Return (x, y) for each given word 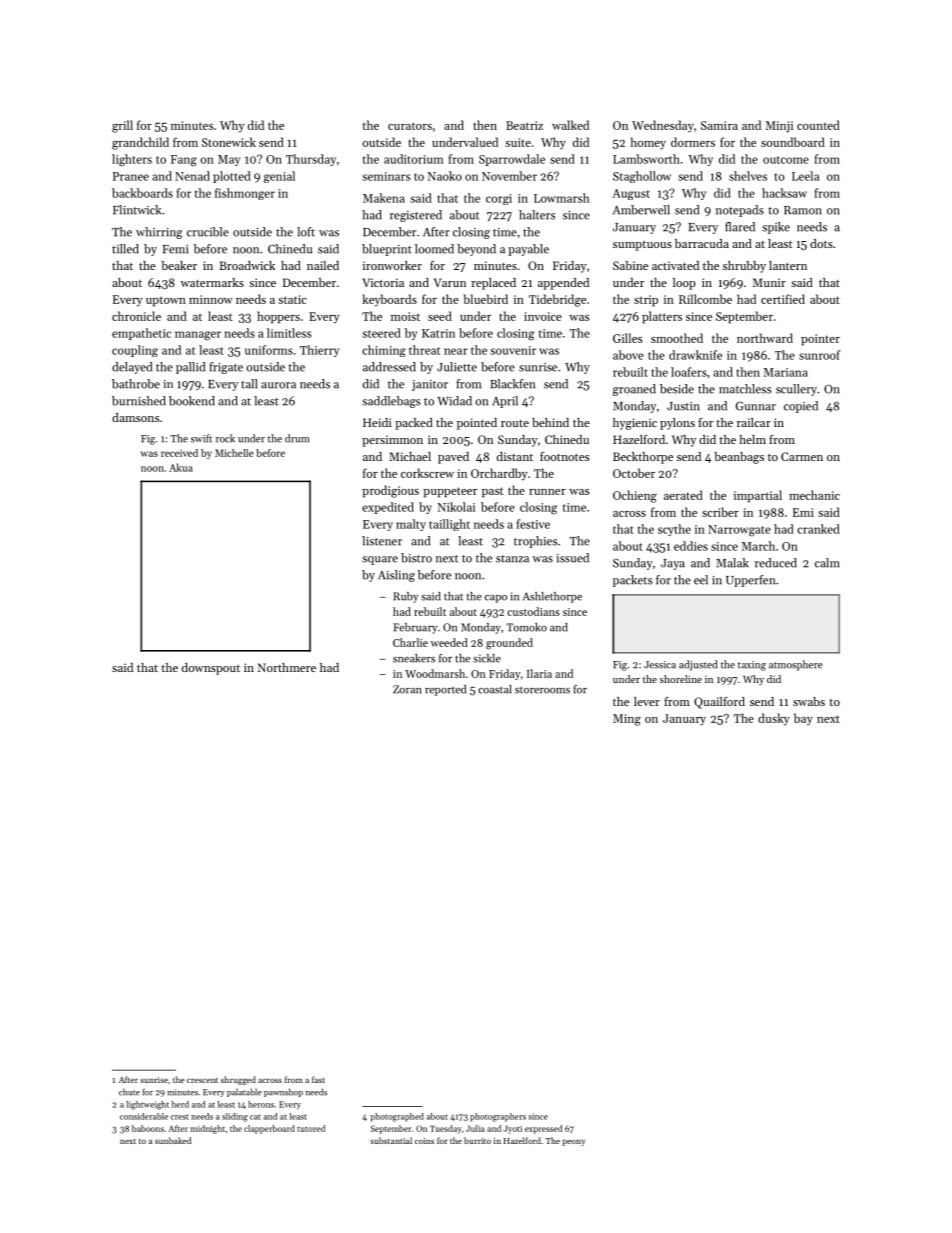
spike (776, 228)
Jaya (673, 564)
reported (445, 690)
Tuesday (446, 1129)
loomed (434, 249)
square (380, 560)
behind (550, 422)
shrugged (238, 1080)
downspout (211, 669)
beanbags (739, 458)
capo (496, 599)
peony (574, 1142)
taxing (752, 666)
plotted (232, 177)
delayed (132, 368)
